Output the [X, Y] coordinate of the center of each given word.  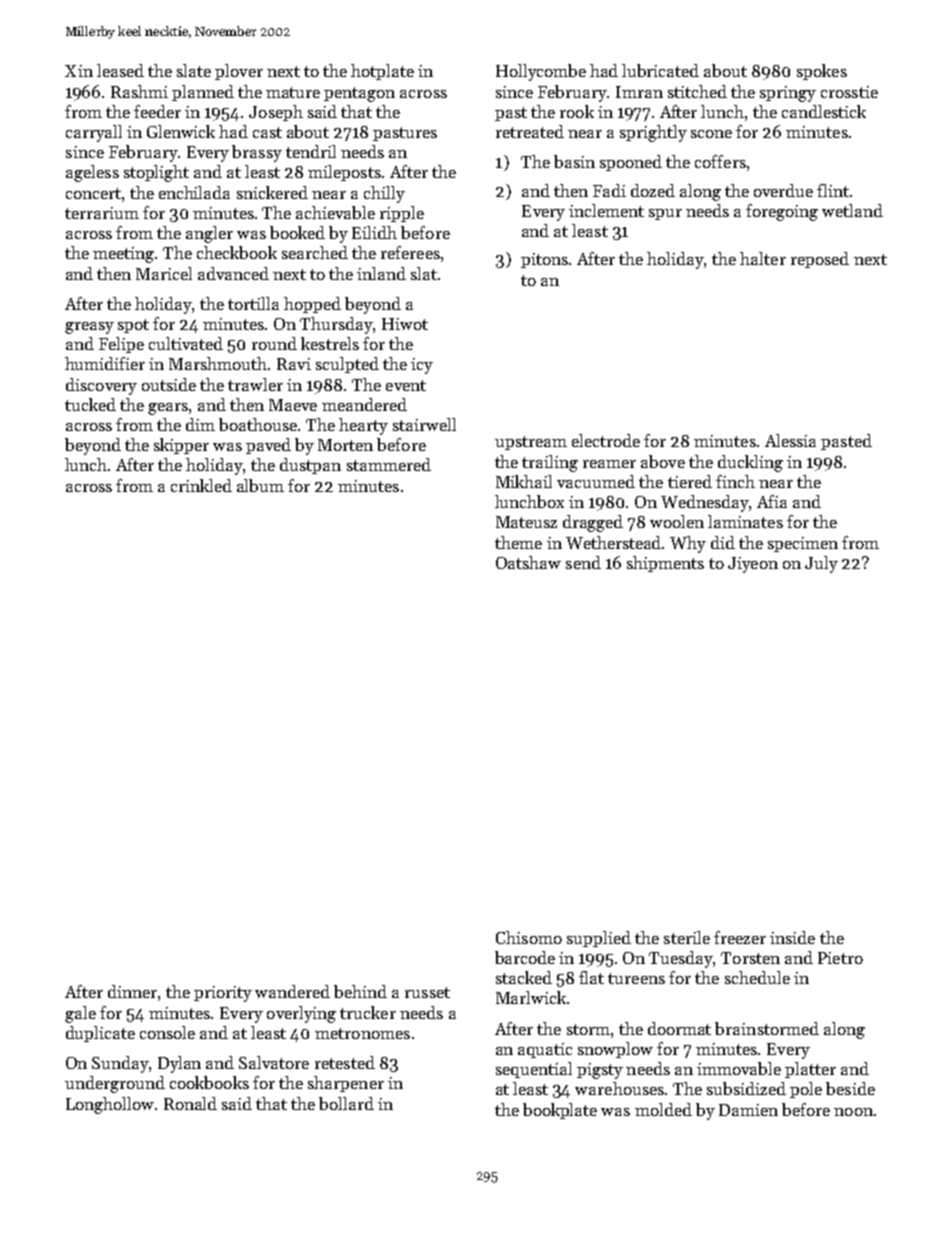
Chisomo [529, 937]
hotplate [382, 72]
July [821, 564]
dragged [593, 523]
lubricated [660, 70]
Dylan [179, 1064]
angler [209, 234]
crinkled [201, 485]
